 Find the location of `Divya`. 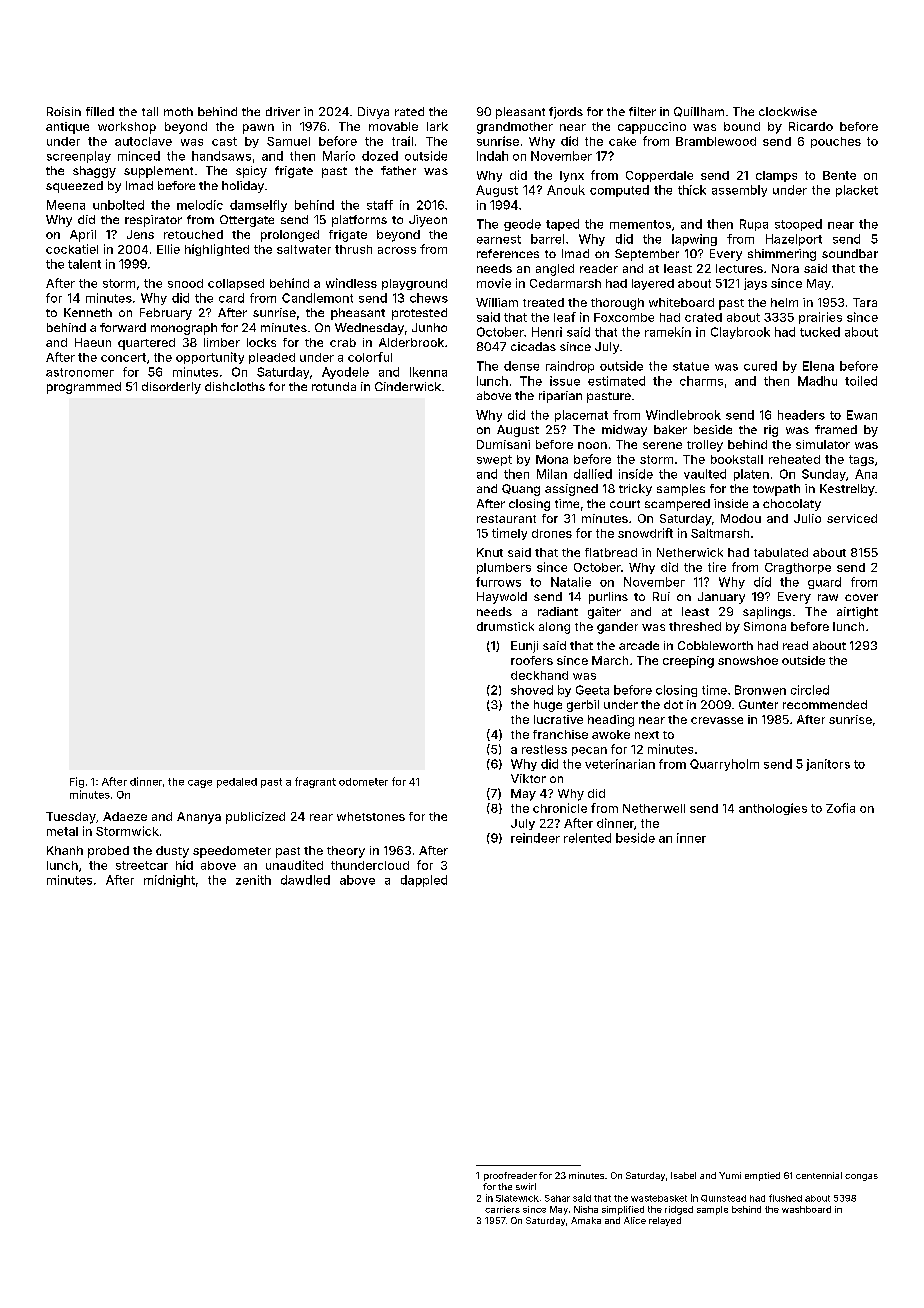

Divya is located at coordinates (373, 113).
